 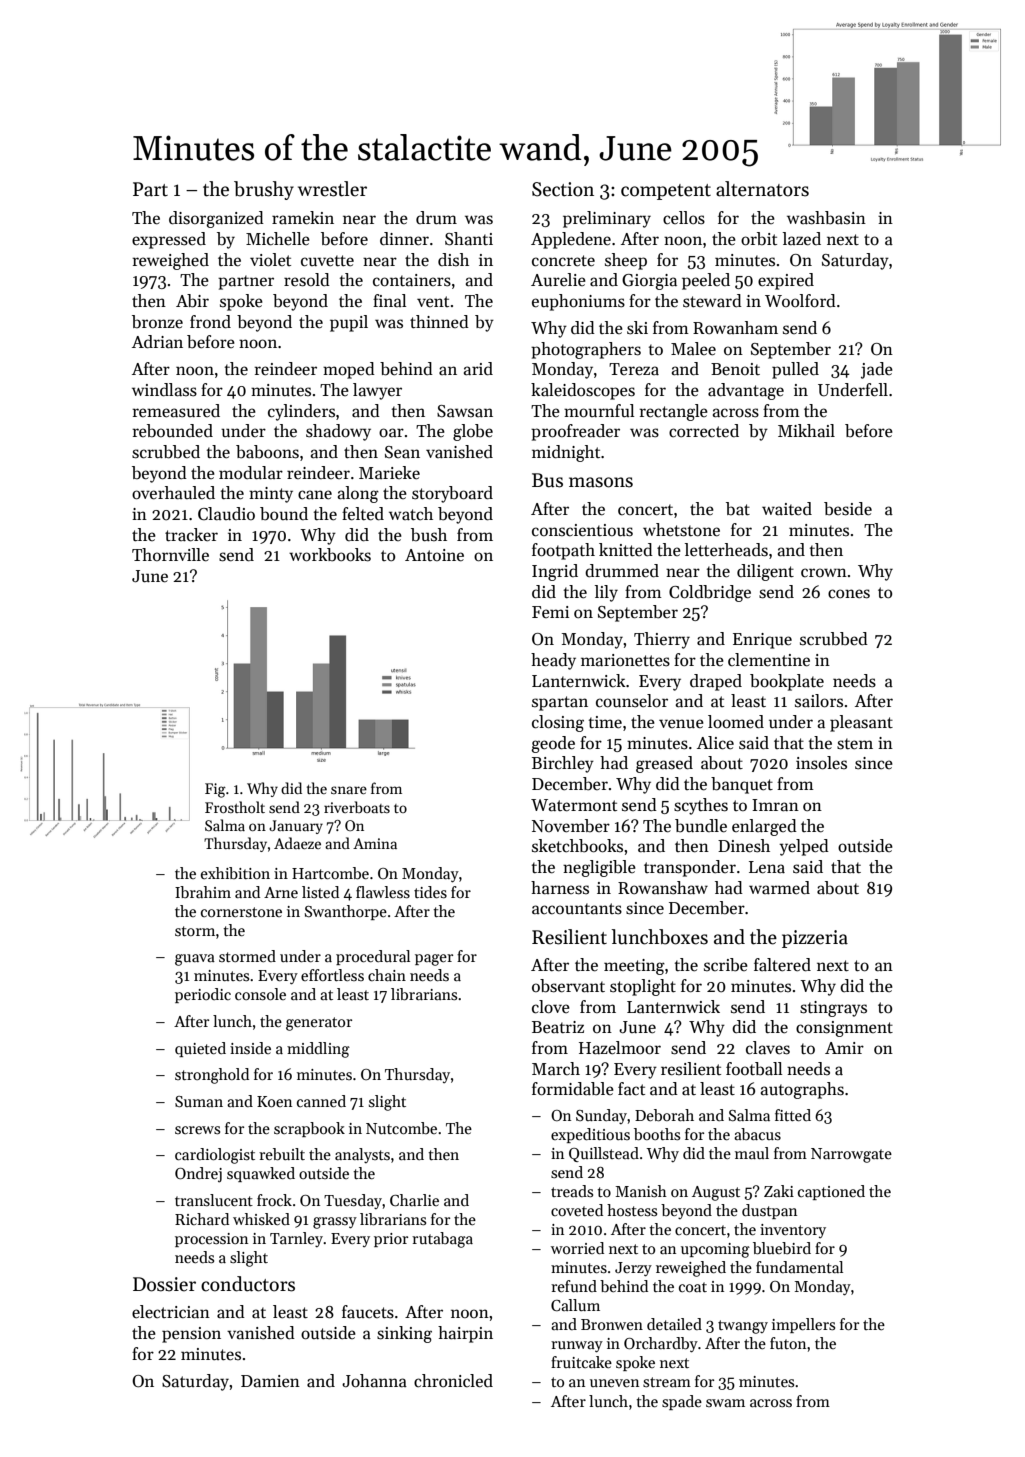 I want to click on effortless, so click(x=332, y=975).
